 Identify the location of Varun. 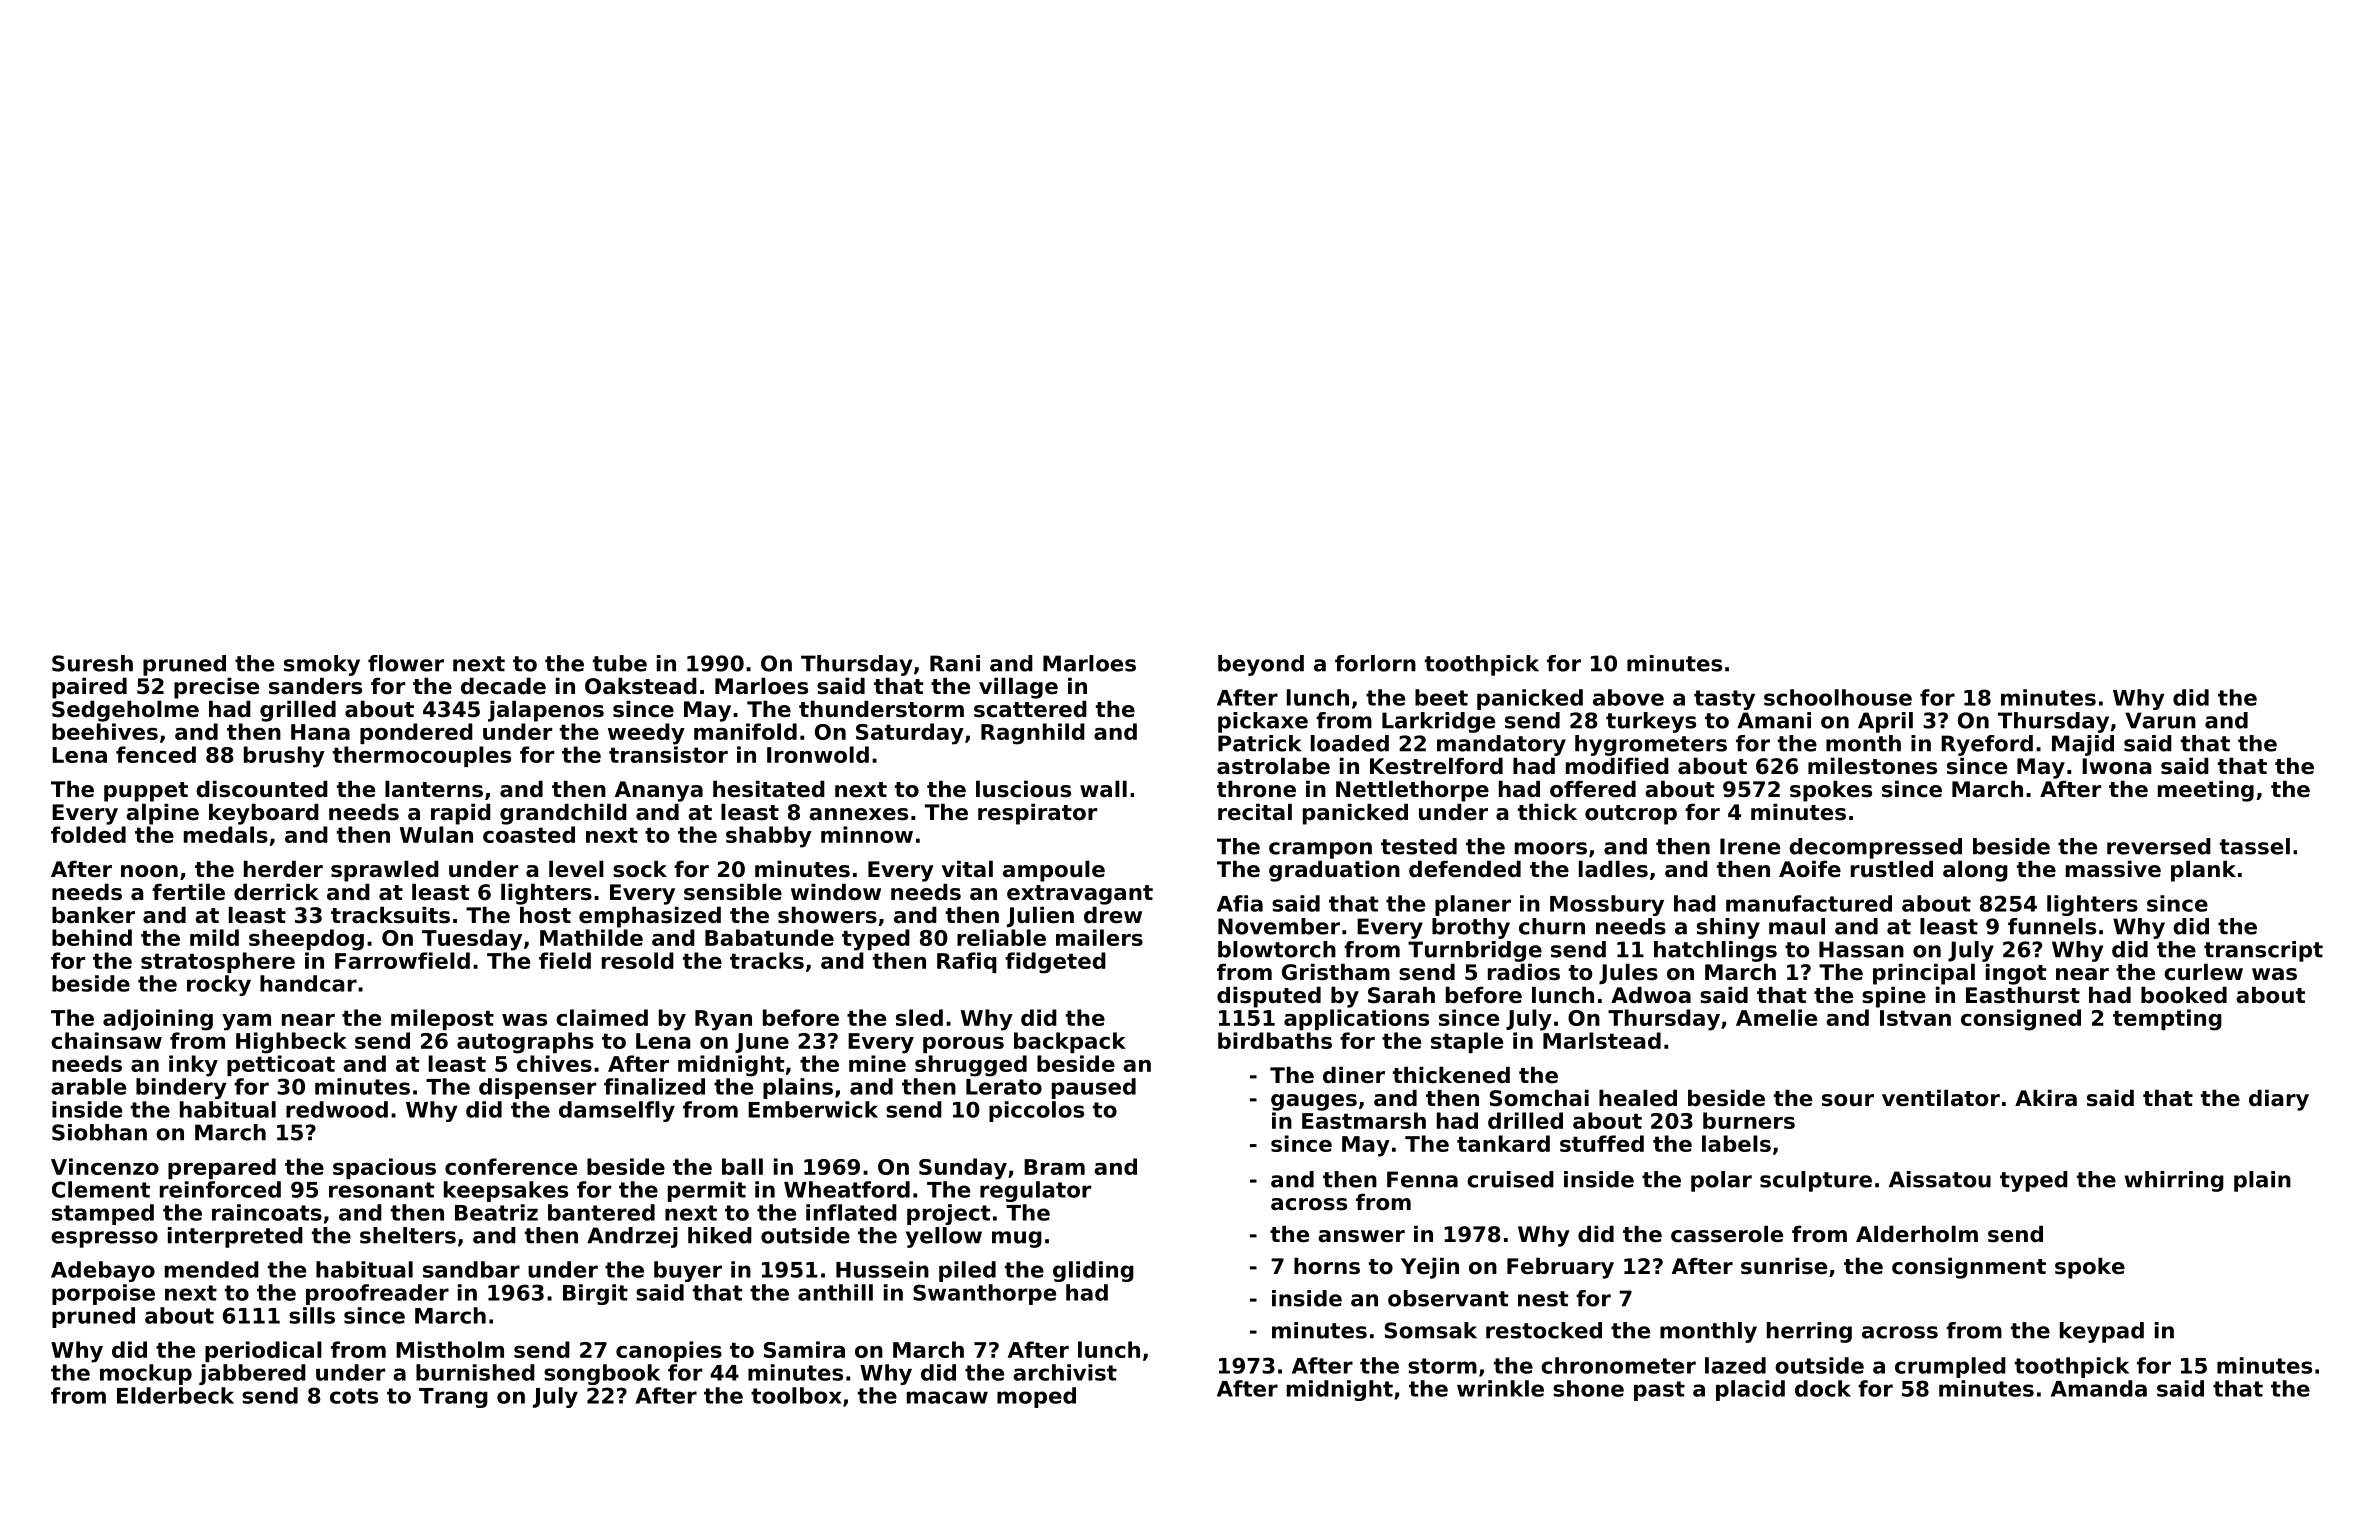
(2160, 720).
